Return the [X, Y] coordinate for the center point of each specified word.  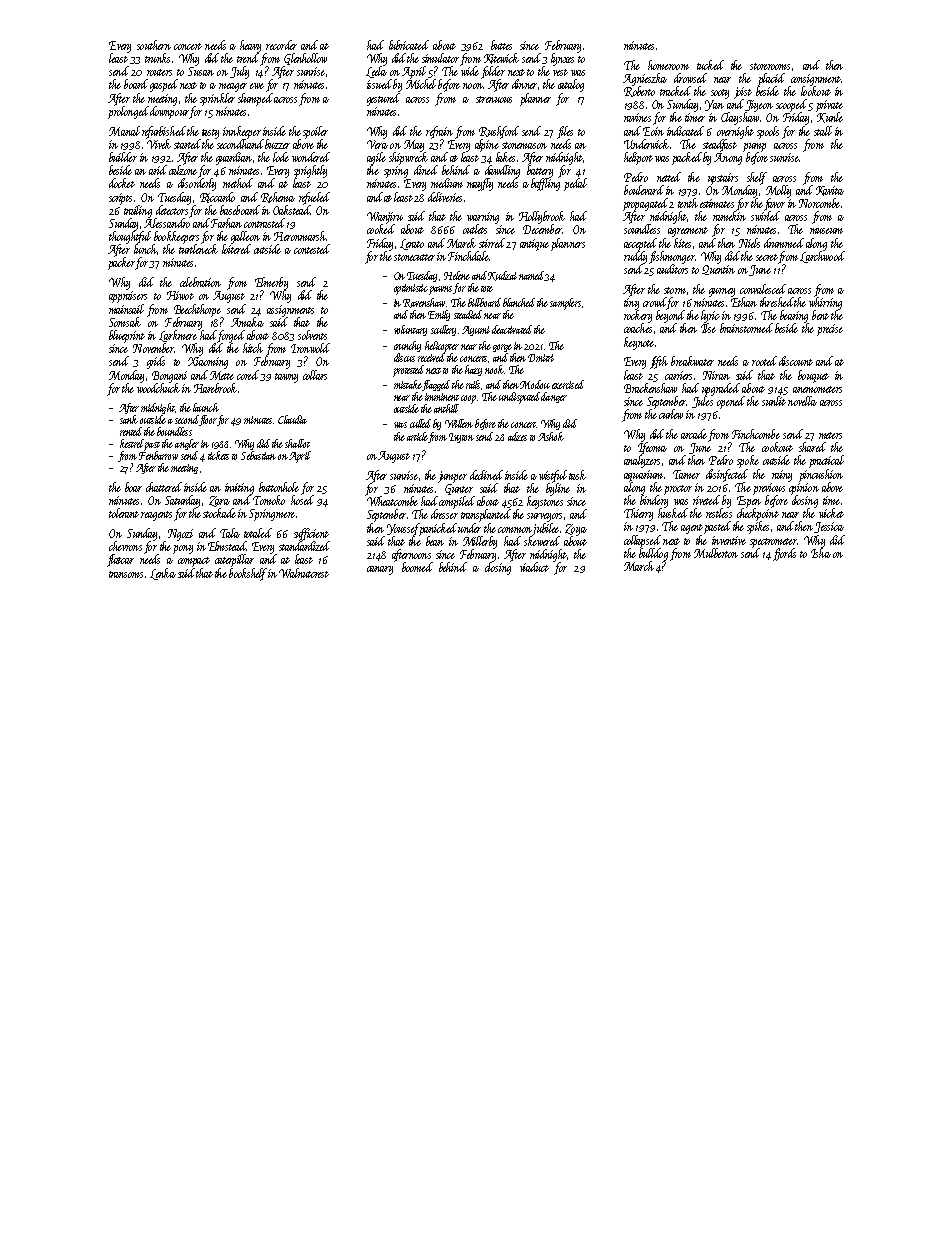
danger [554, 397]
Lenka [163, 574]
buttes [501, 45]
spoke [748, 461]
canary [380, 570]
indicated [685, 131]
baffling [545, 184]
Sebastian [258, 455]
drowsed [690, 78]
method [238, 183]
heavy [250, 46]
